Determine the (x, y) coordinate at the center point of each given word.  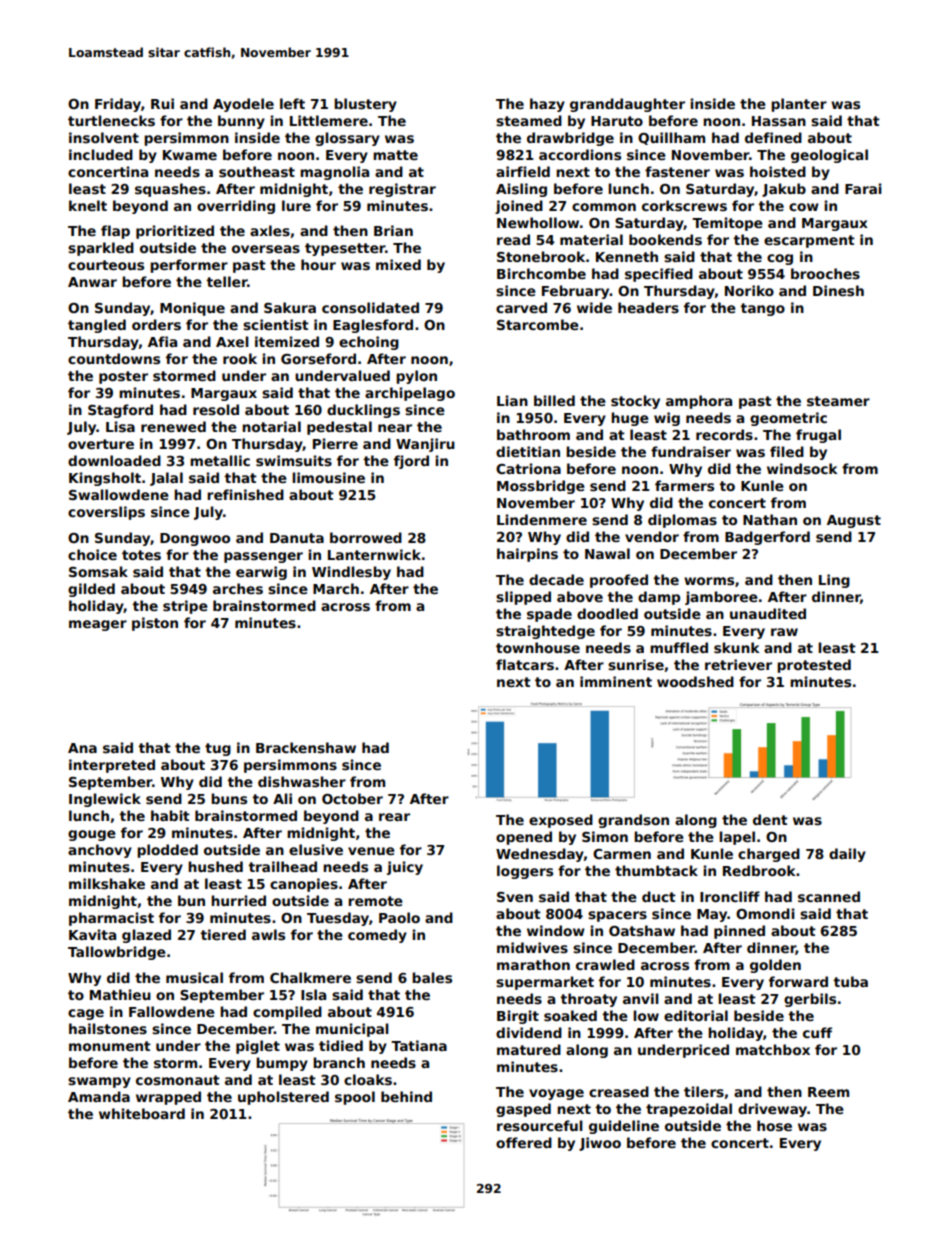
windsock (802, 468)
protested (814, 666)
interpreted (112, 766)
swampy (99, 1082)
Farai (863, 188)
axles (270, 230)
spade (549, 615)
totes (141, 555)
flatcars (525, 664)
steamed (529, 120)
